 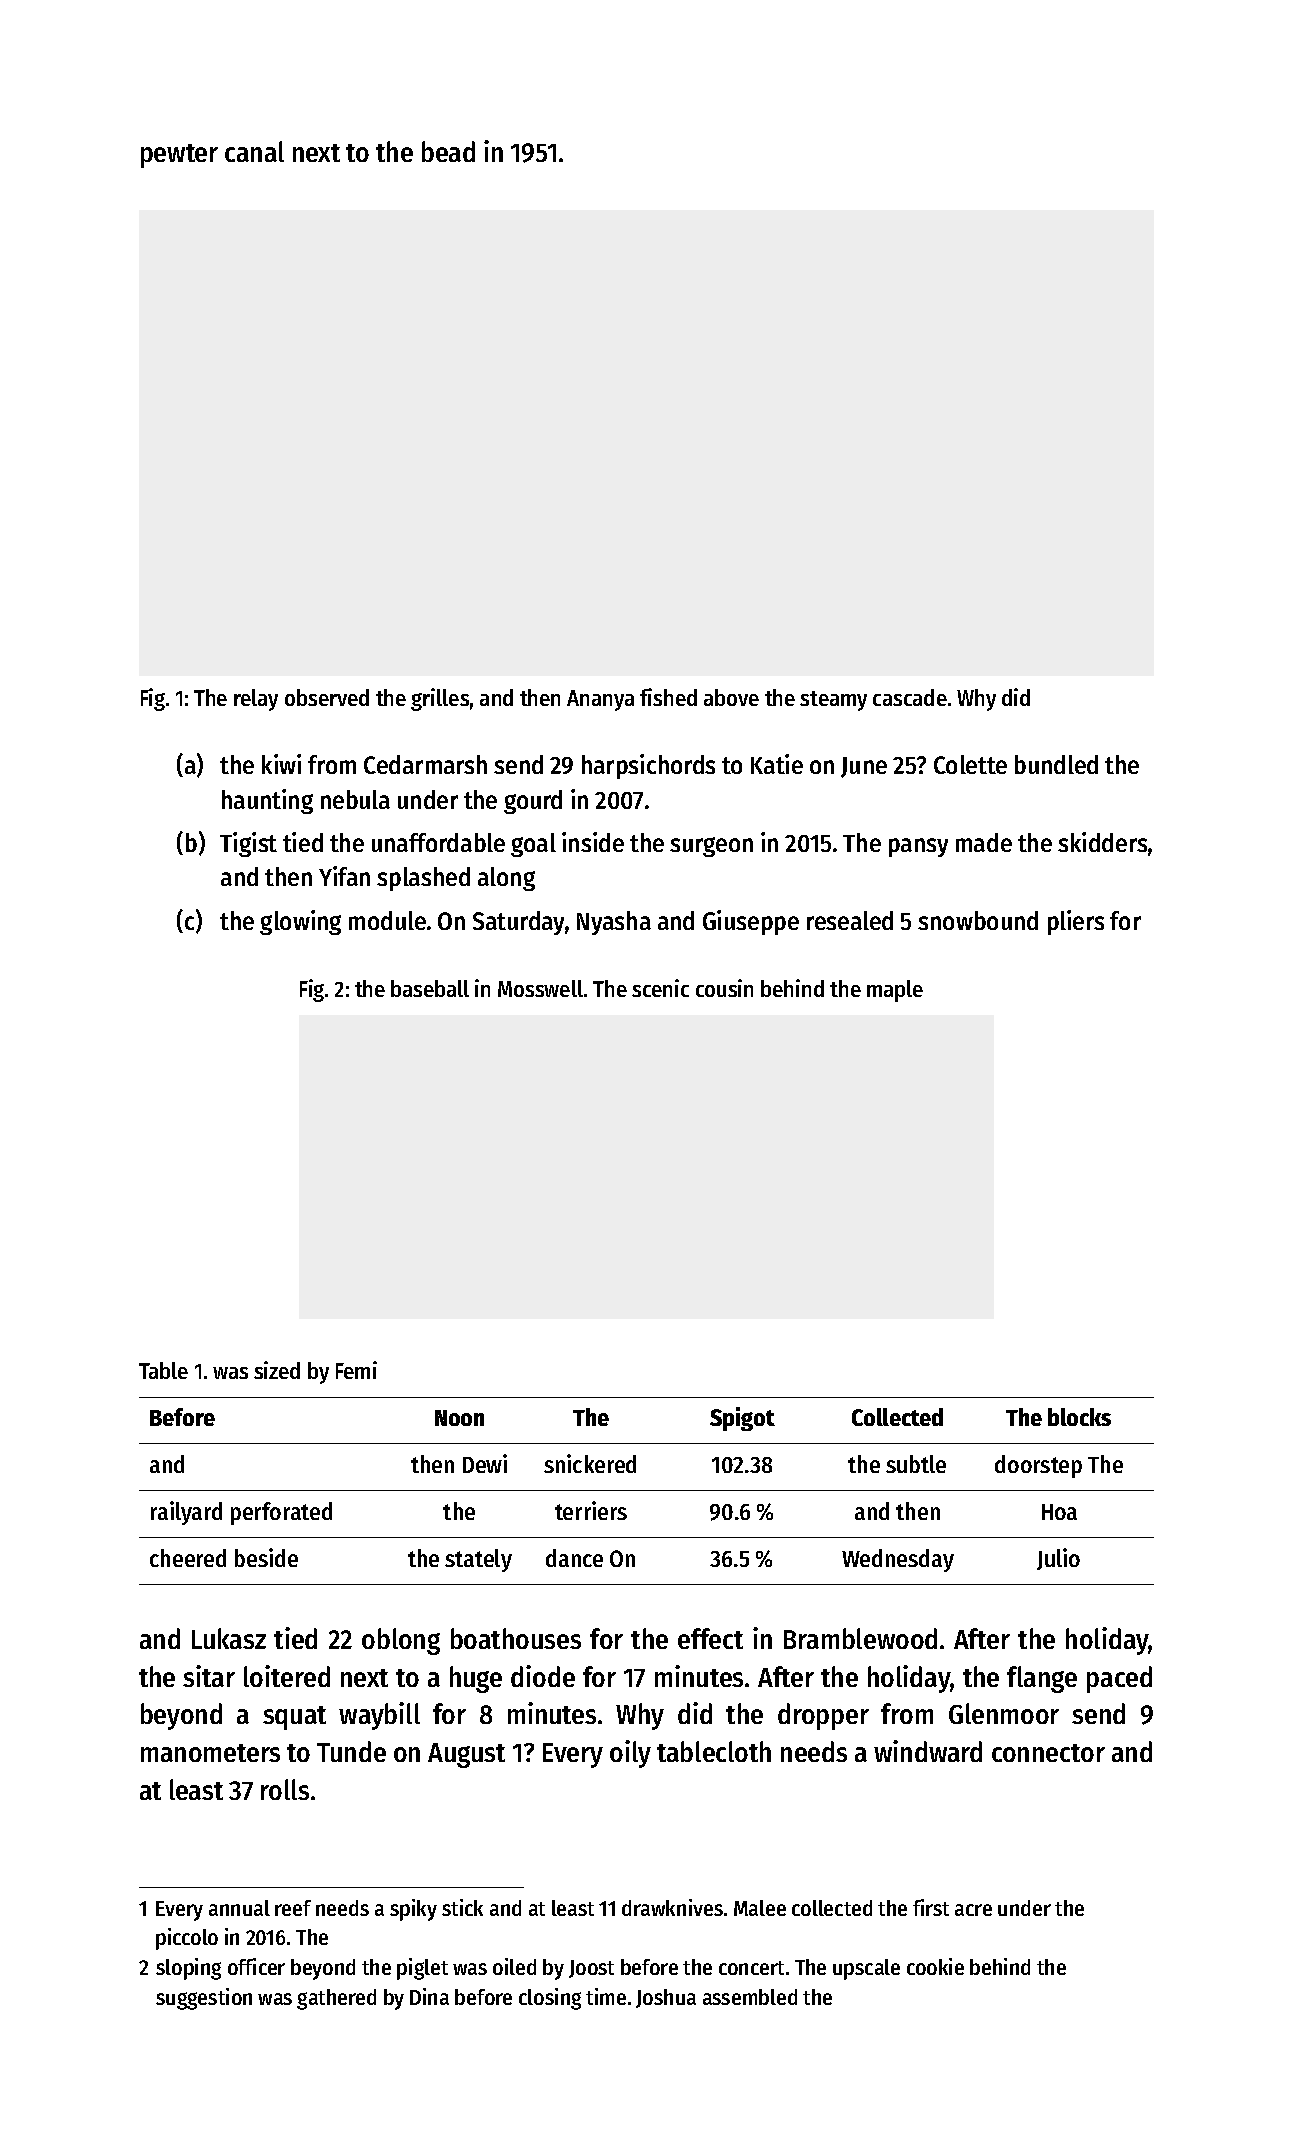 What do you see at coordinates (254, 151) in the document?
I see `canal` at bounding box center [254, 151].
